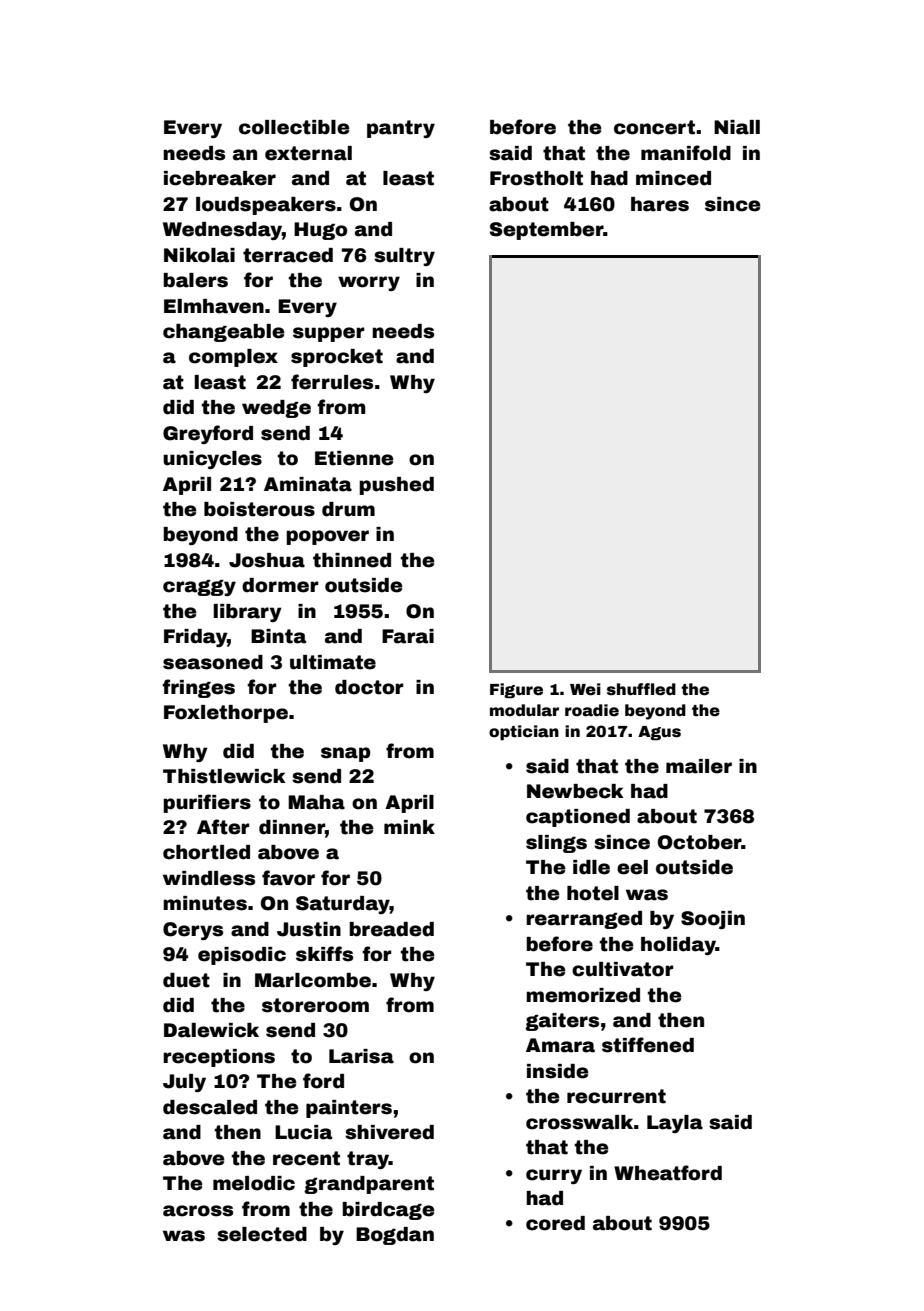  What do you see at coordinates (259, 509) in the screenshot?
I see `boisterous` at bounding box center [259, 509].
